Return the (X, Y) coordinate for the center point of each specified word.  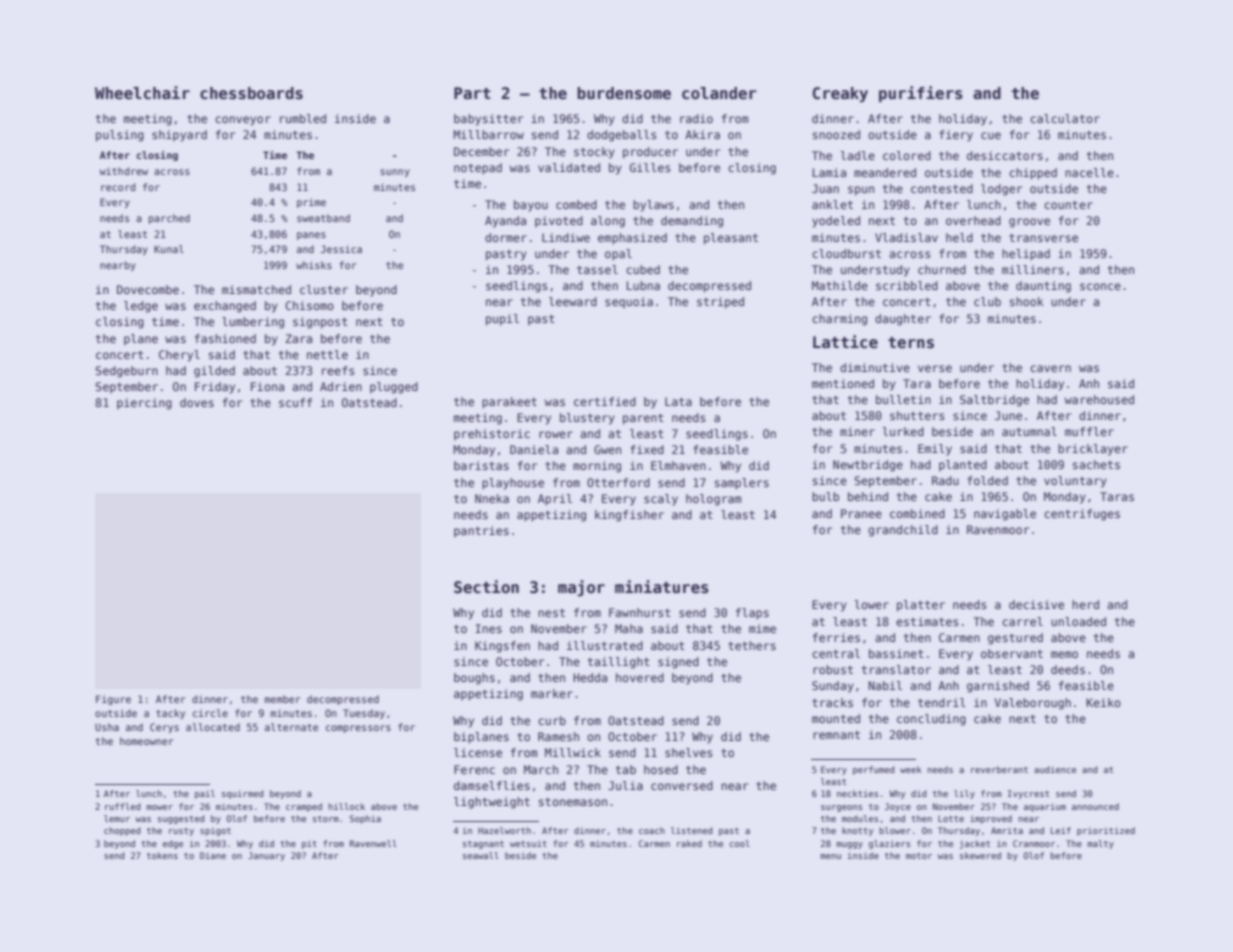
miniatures (662, 587)
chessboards (251, 93)
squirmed (243, 794)
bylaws (653, 206)
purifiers (921, 94)
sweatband (323, 218)
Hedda (590, 677)
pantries (481, 531)
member (282, 699)
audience (1055, 769)
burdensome (624, 93)
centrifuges (1082, 515)
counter (1068, 205)
